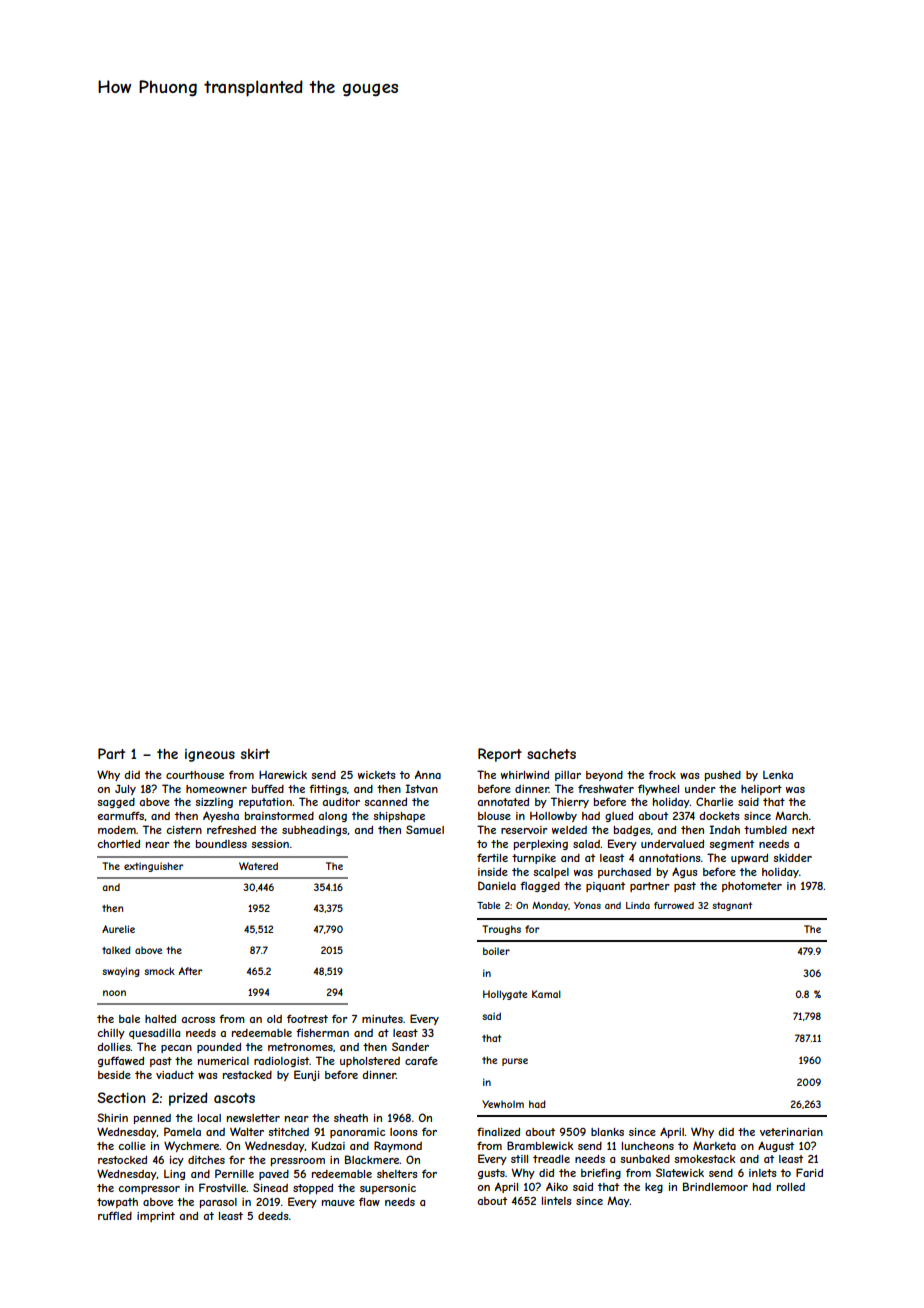 The image size is (924, 1308). Describe the element at coordinates (515, 1062) in the screenshot. I see `purse` at that location.
